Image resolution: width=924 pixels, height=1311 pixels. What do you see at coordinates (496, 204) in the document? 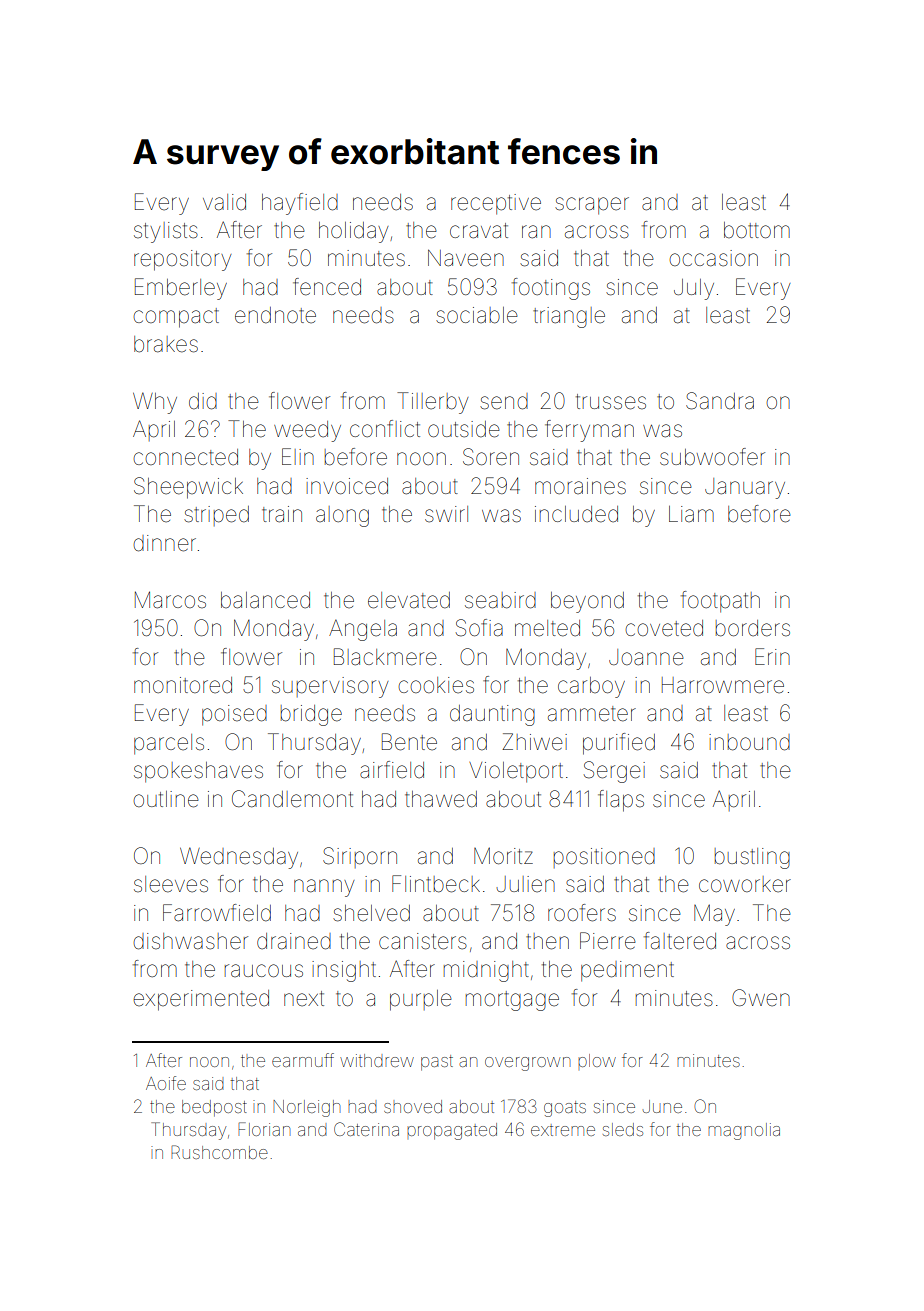
I see `receptive` at bounding box center [496, 204].
